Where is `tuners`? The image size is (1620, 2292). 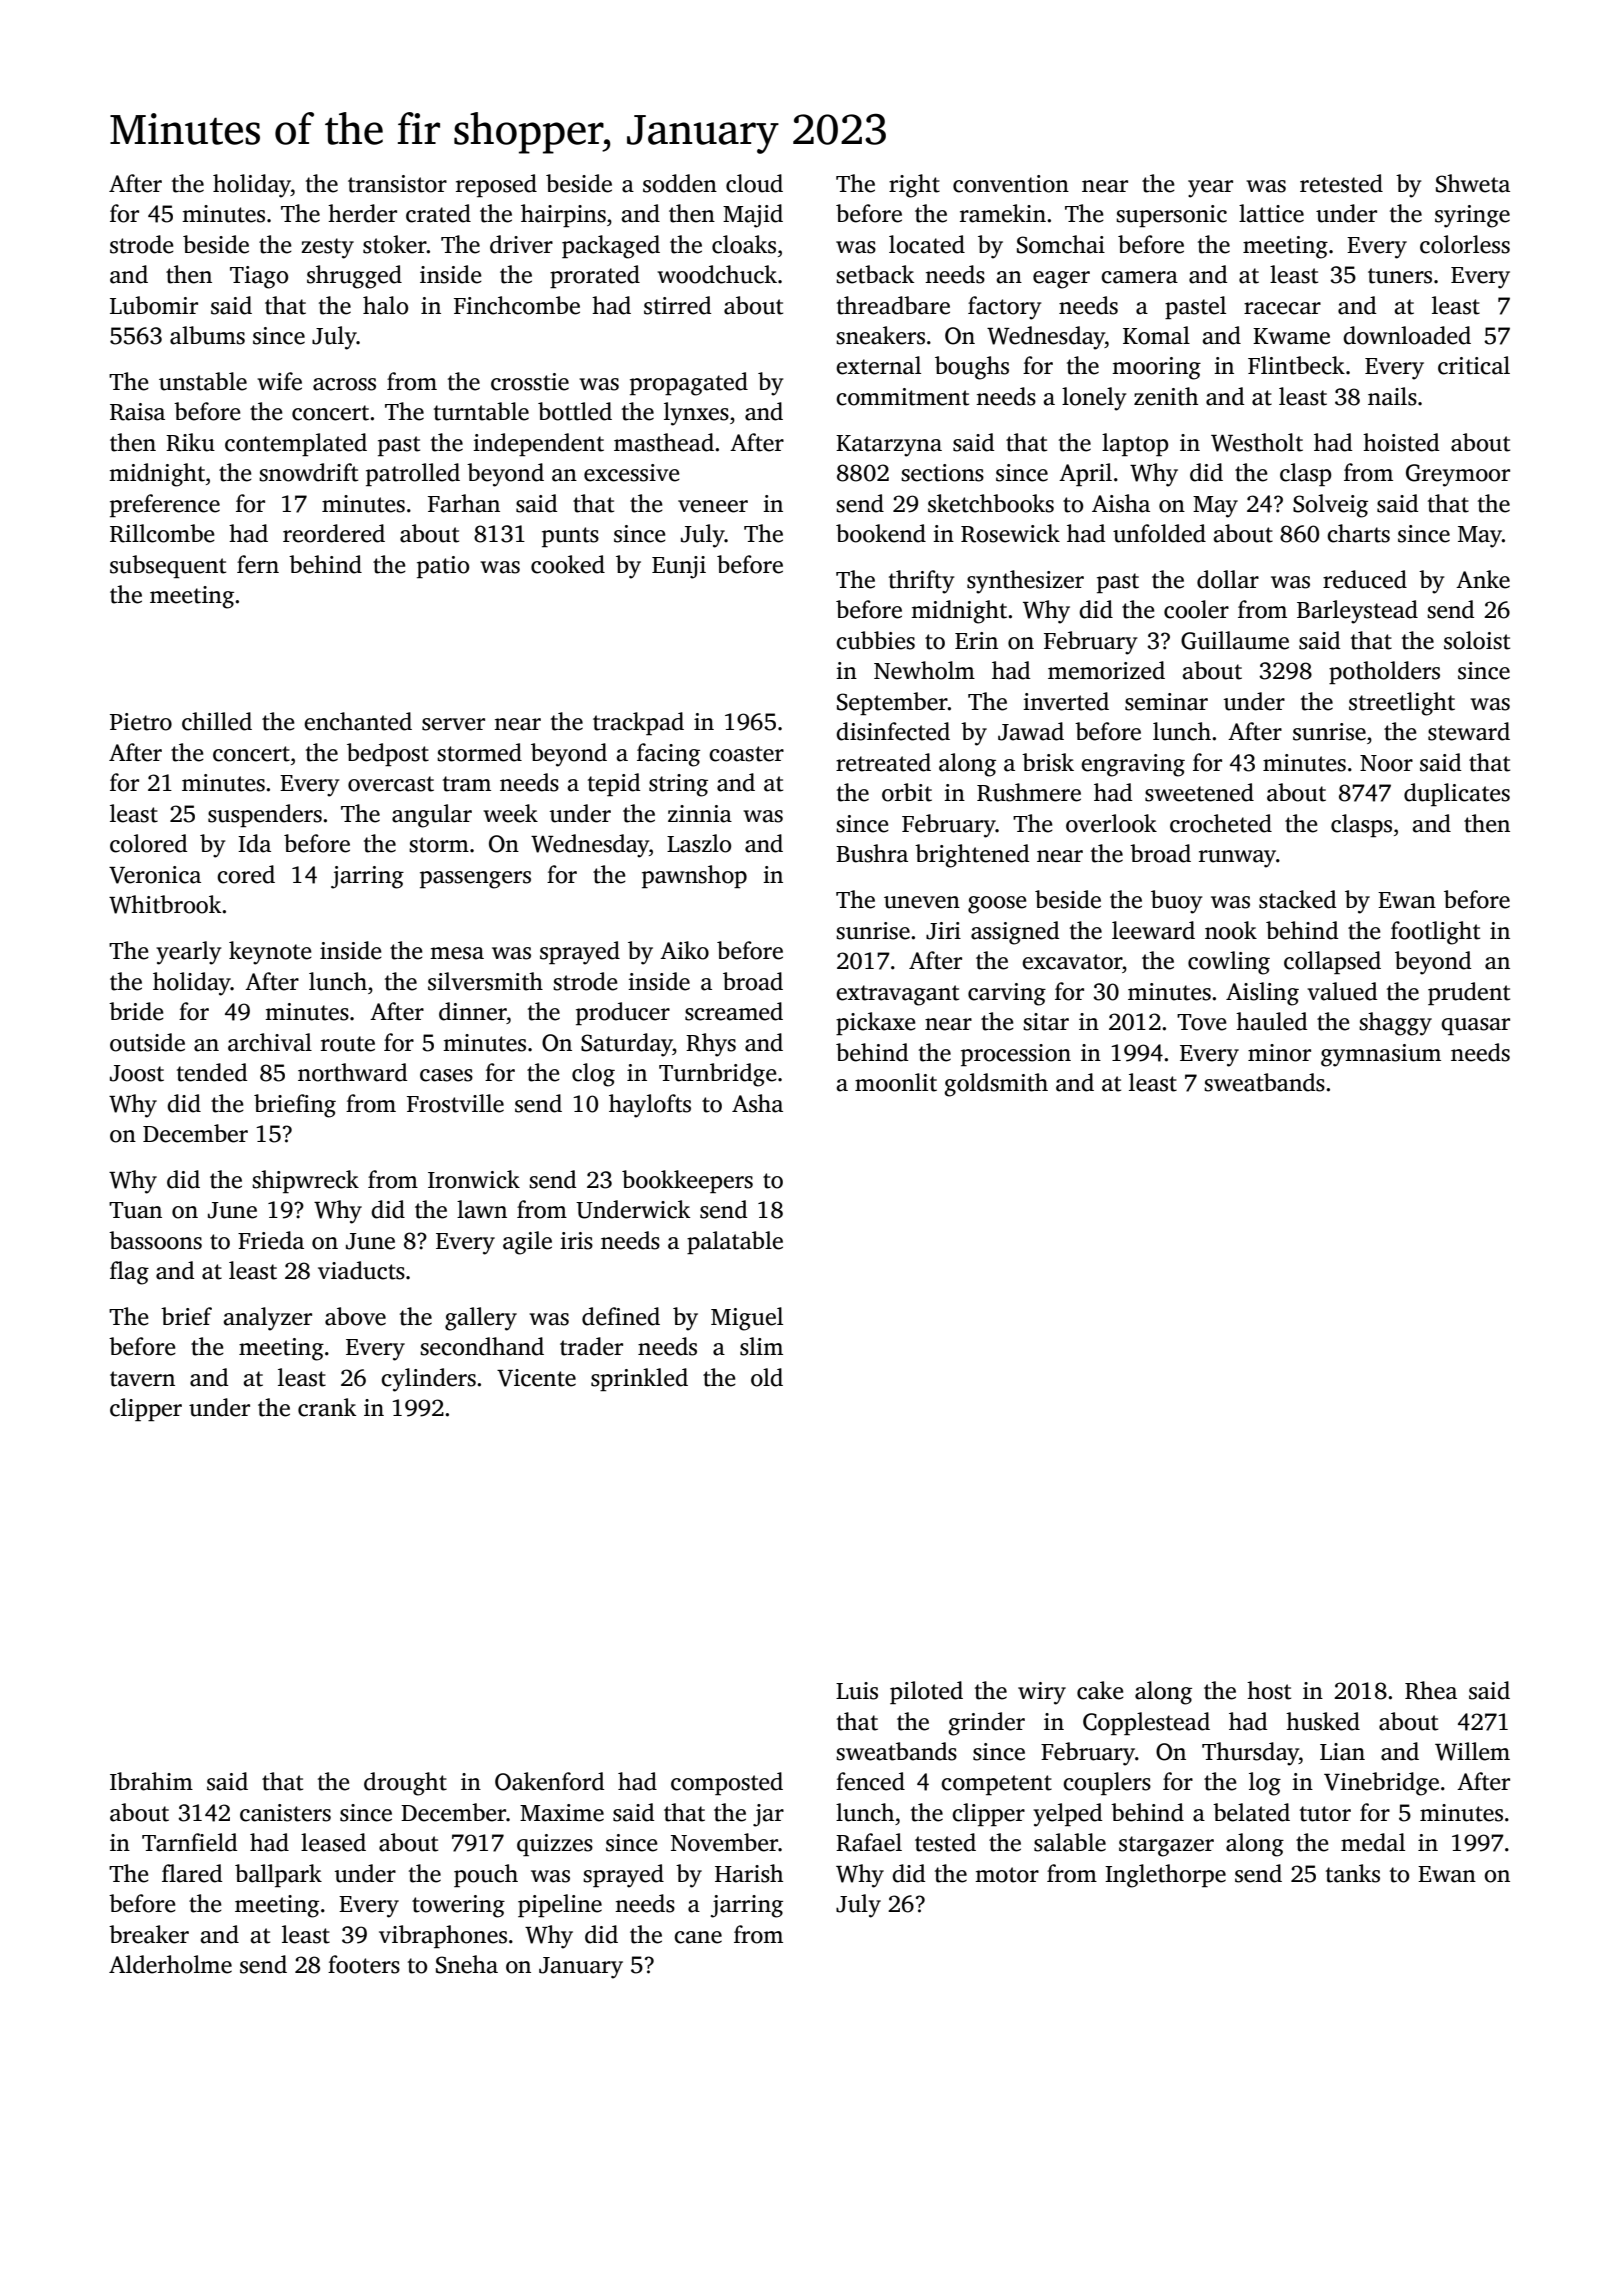 tuners is located at coordinates (1400, 276).
